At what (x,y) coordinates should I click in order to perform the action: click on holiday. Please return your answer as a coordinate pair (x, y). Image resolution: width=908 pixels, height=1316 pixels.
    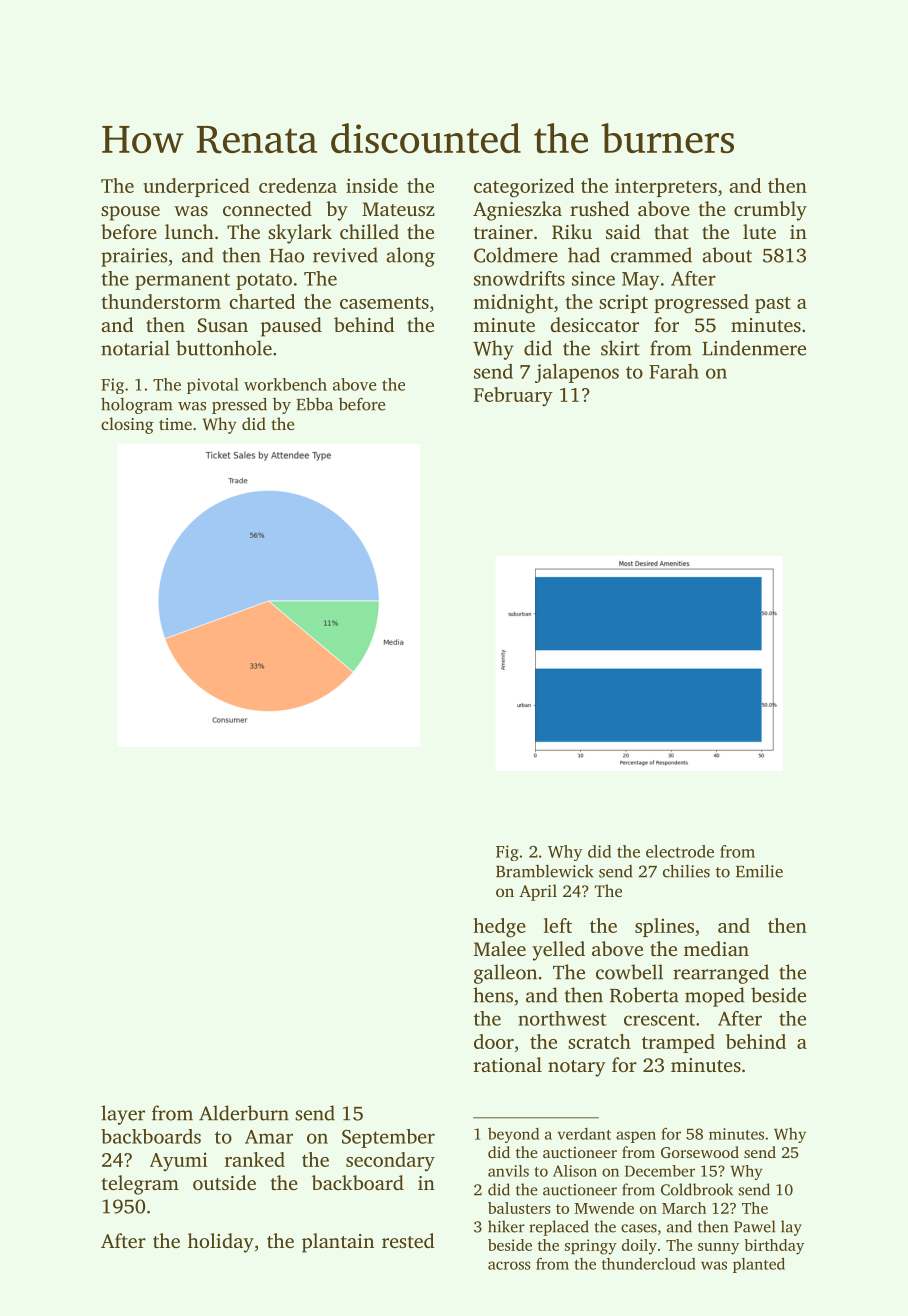
    Looking at the image, I should click on (221, 1243).
